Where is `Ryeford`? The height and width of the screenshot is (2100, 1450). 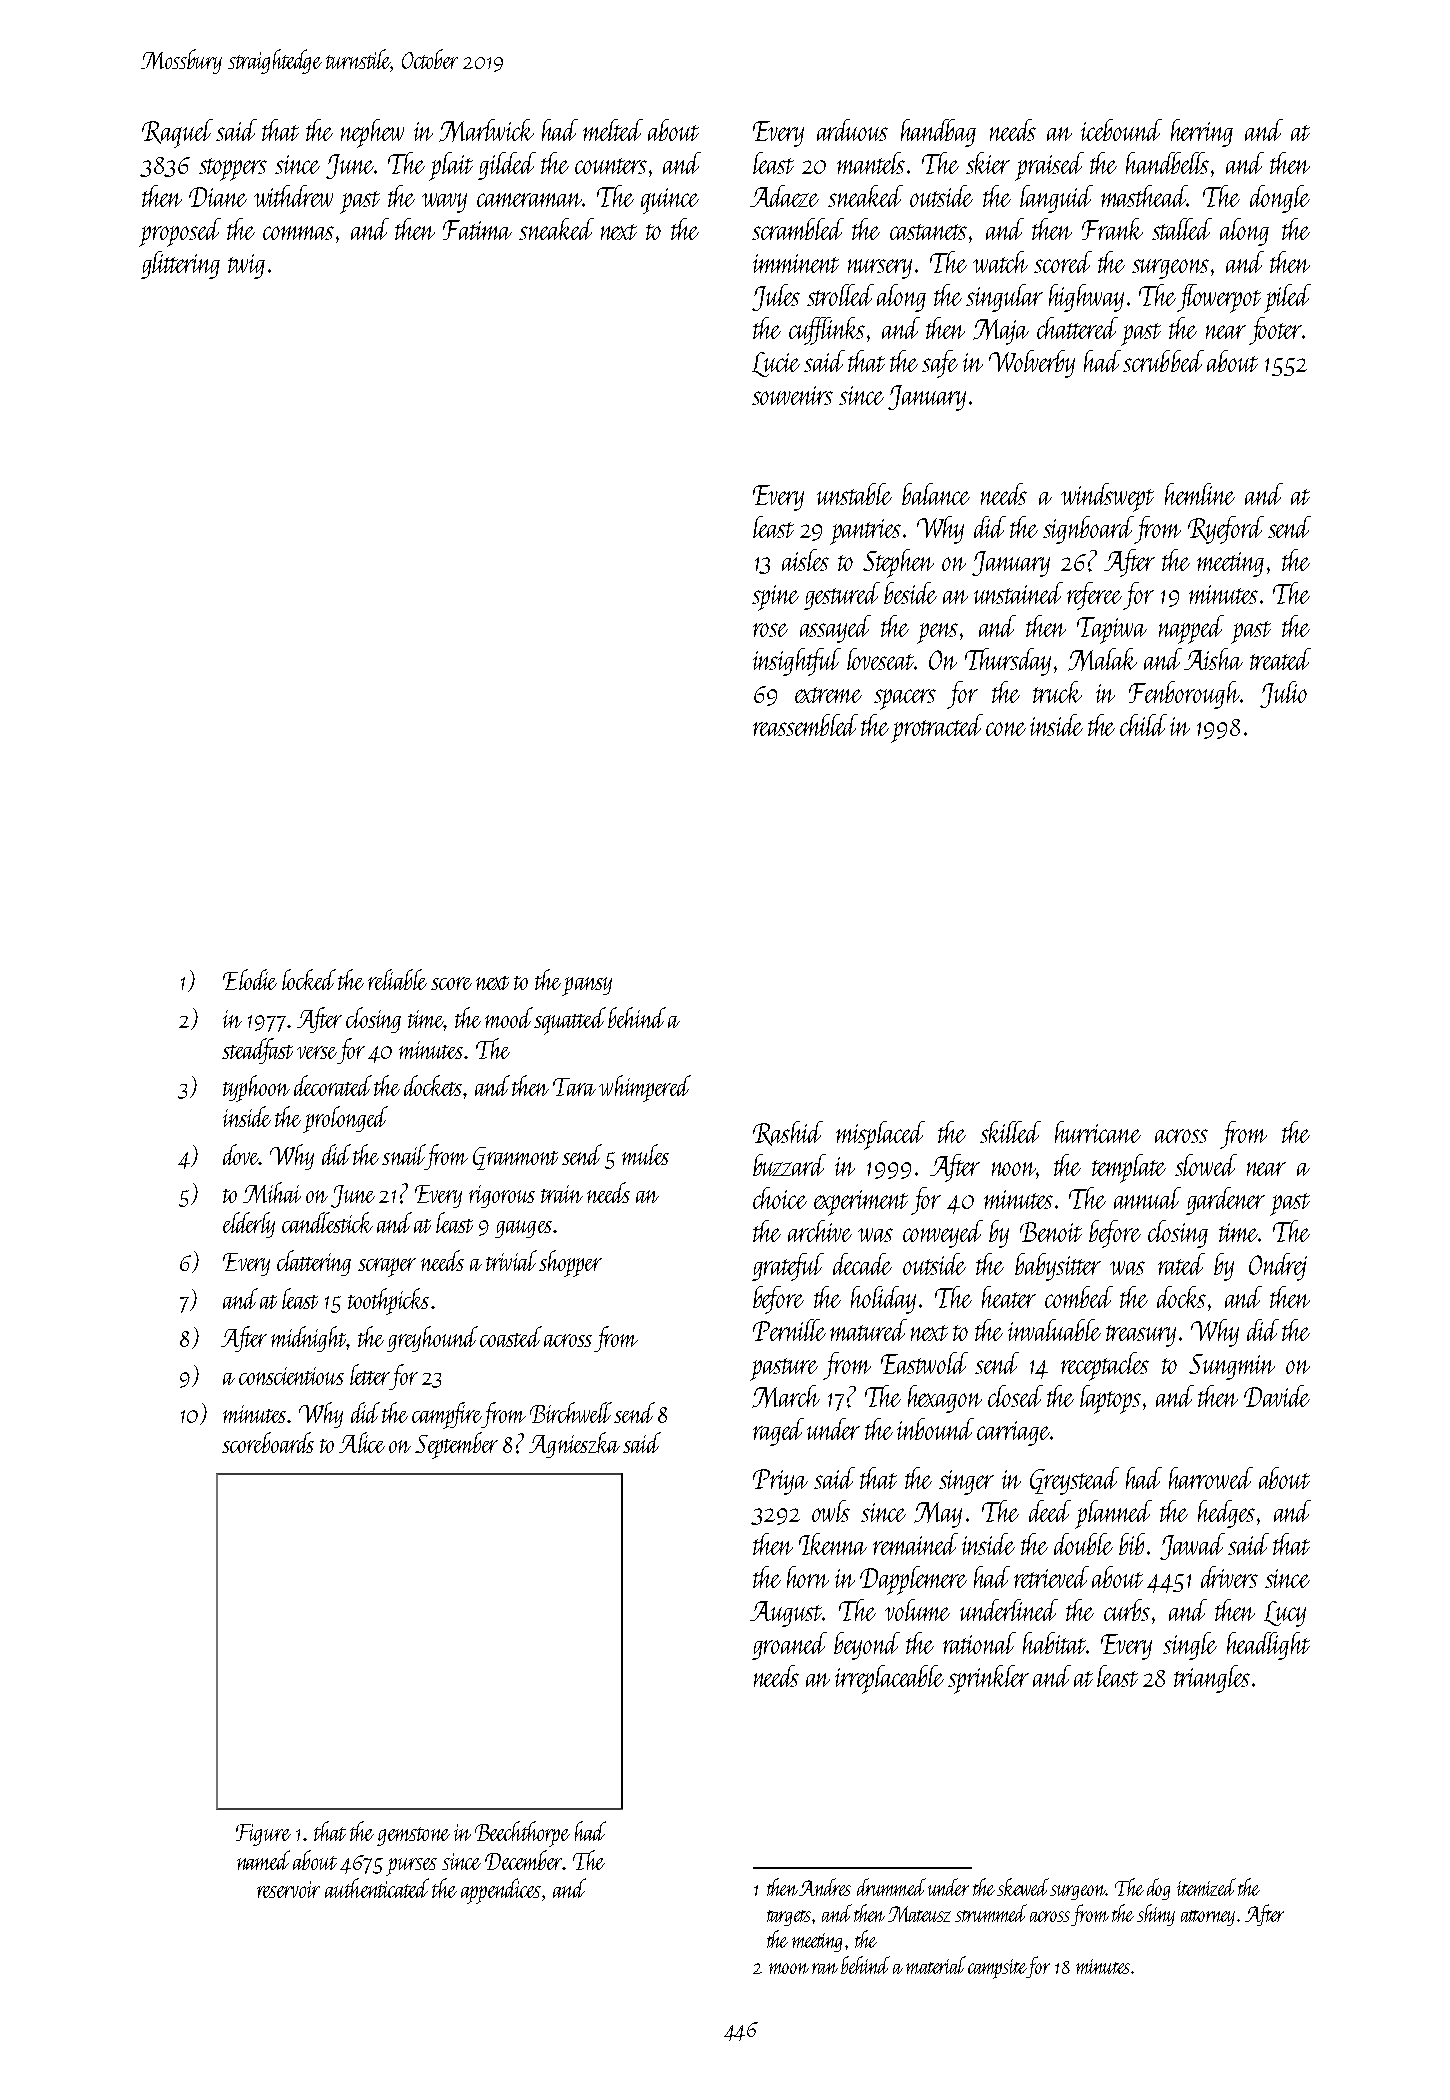
Ryeford is located at coordinates (1226, 530).
